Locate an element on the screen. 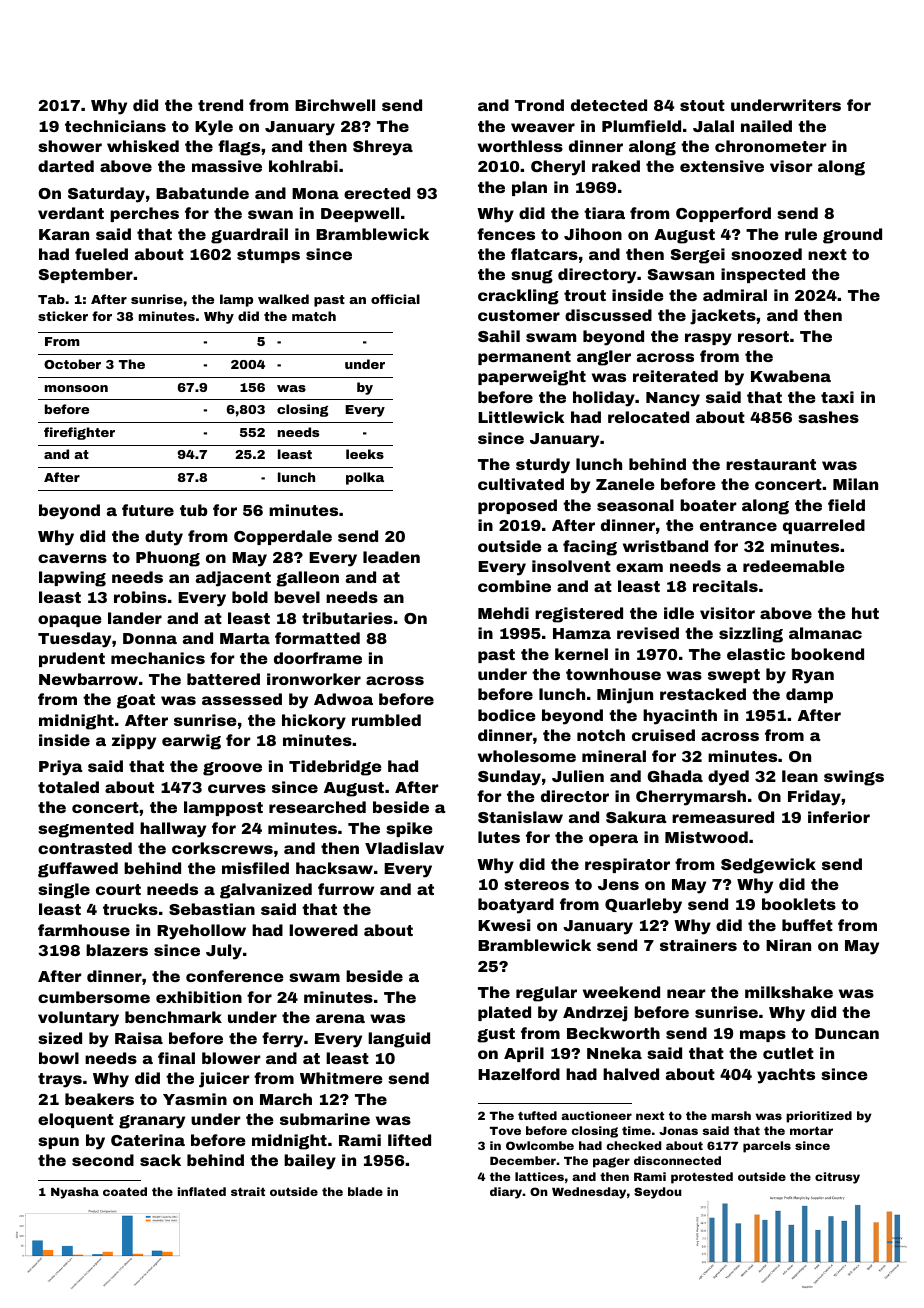 The image size is (924, 1308). tub is located at coordinates (194, 510).
